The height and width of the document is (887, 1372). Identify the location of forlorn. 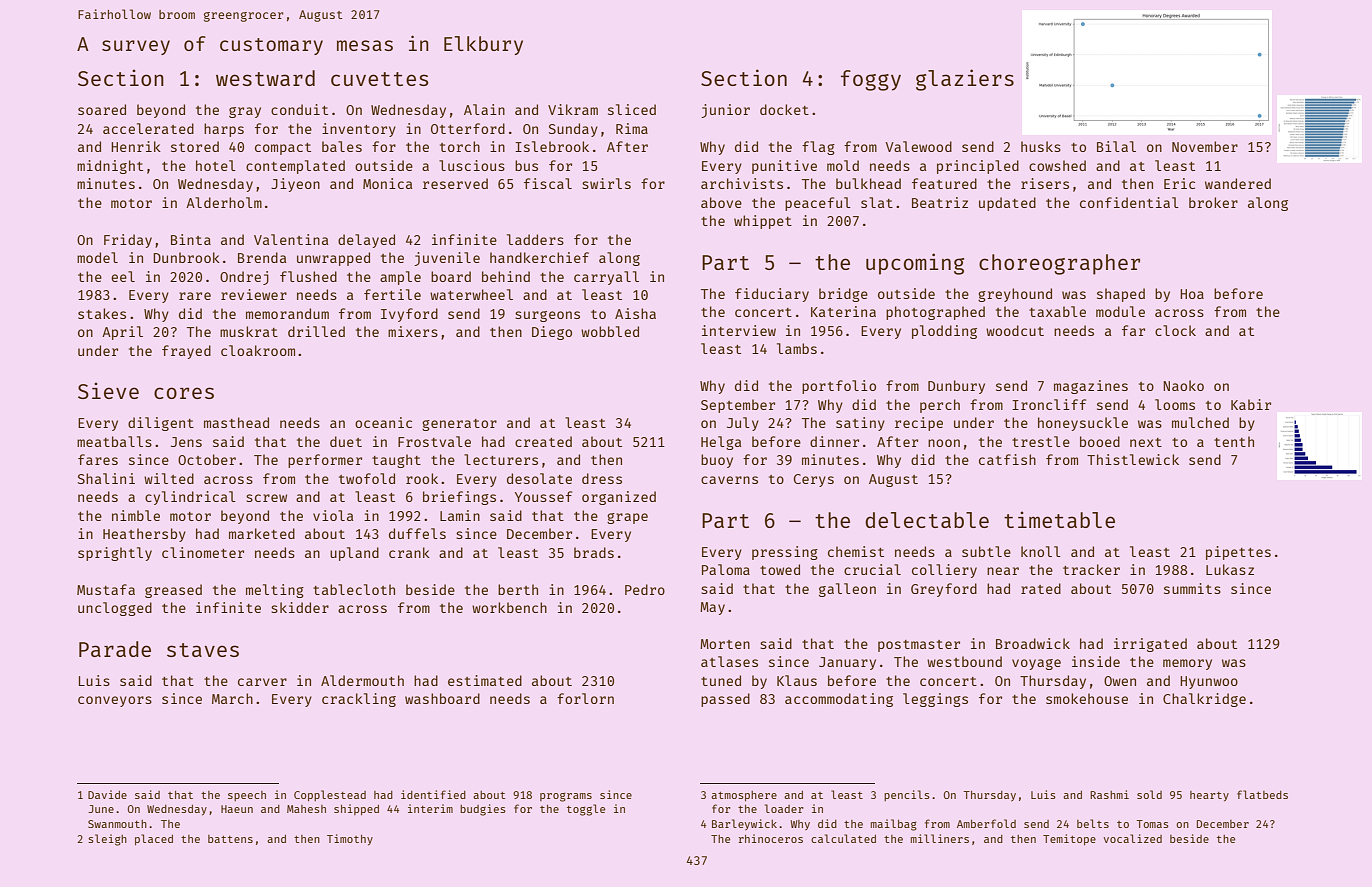
(585, 698).
